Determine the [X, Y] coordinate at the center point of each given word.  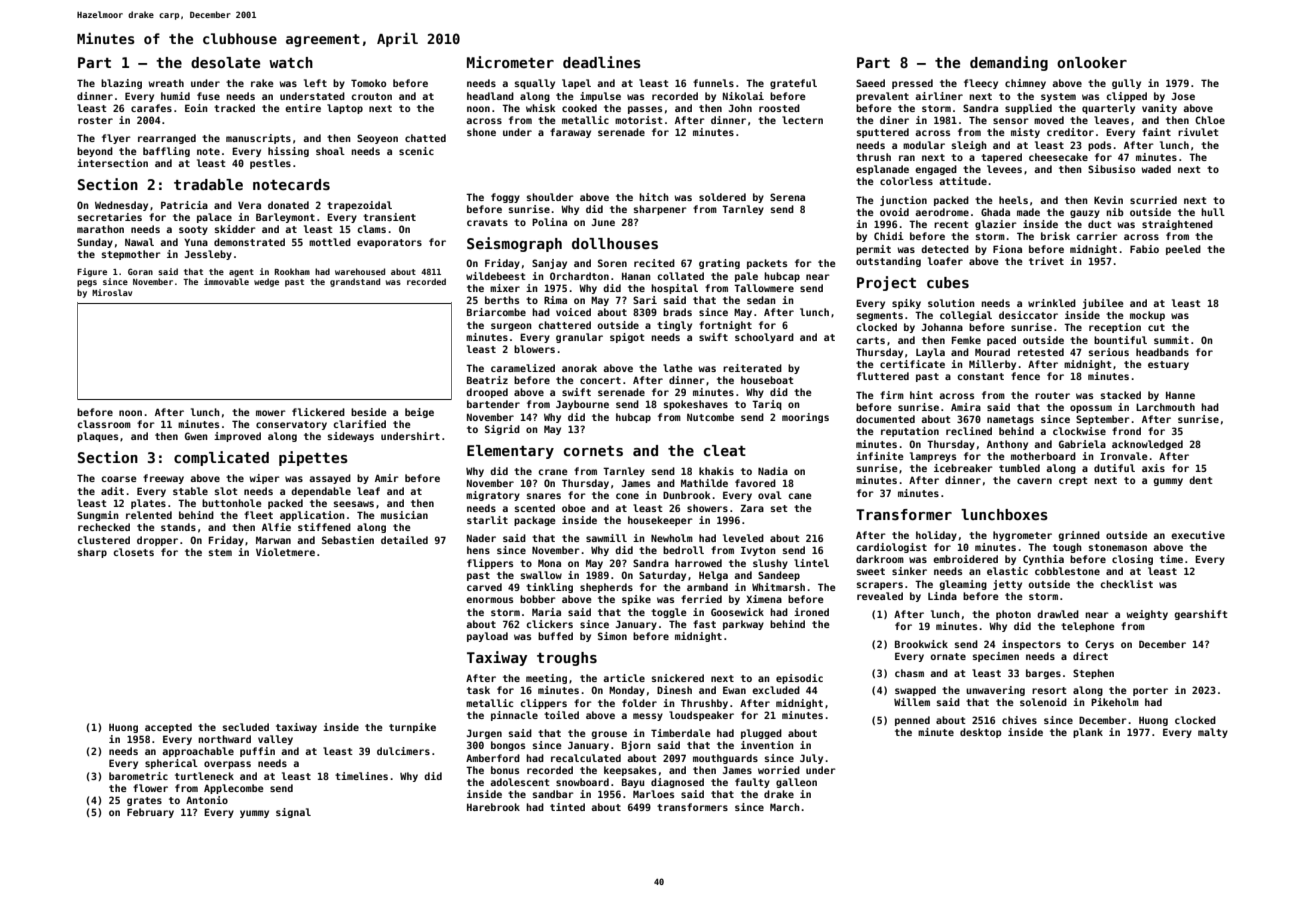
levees [1004, 169]
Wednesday [121, 206]
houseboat [767, 380]
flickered [318, 412]
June [603, 222]
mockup [1147, 316]
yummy [254, 814]
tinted [567, 807]
